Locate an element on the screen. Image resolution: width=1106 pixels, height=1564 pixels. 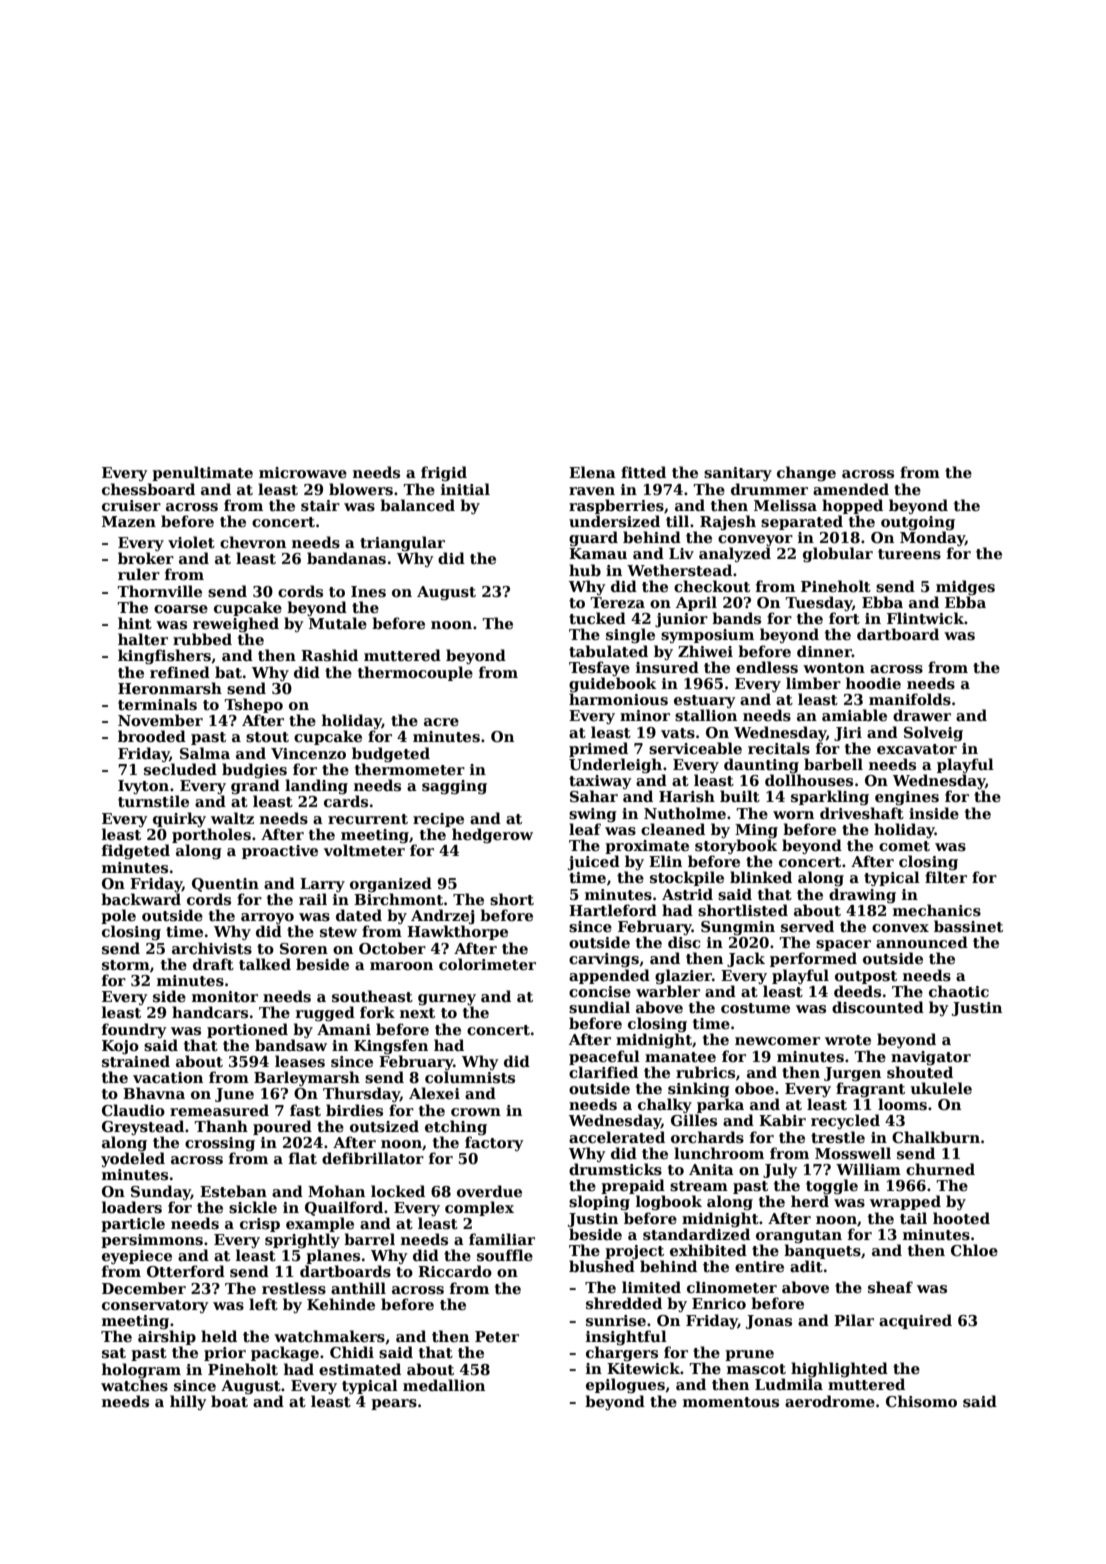
sloping is located at coordinates (599, 1203).
